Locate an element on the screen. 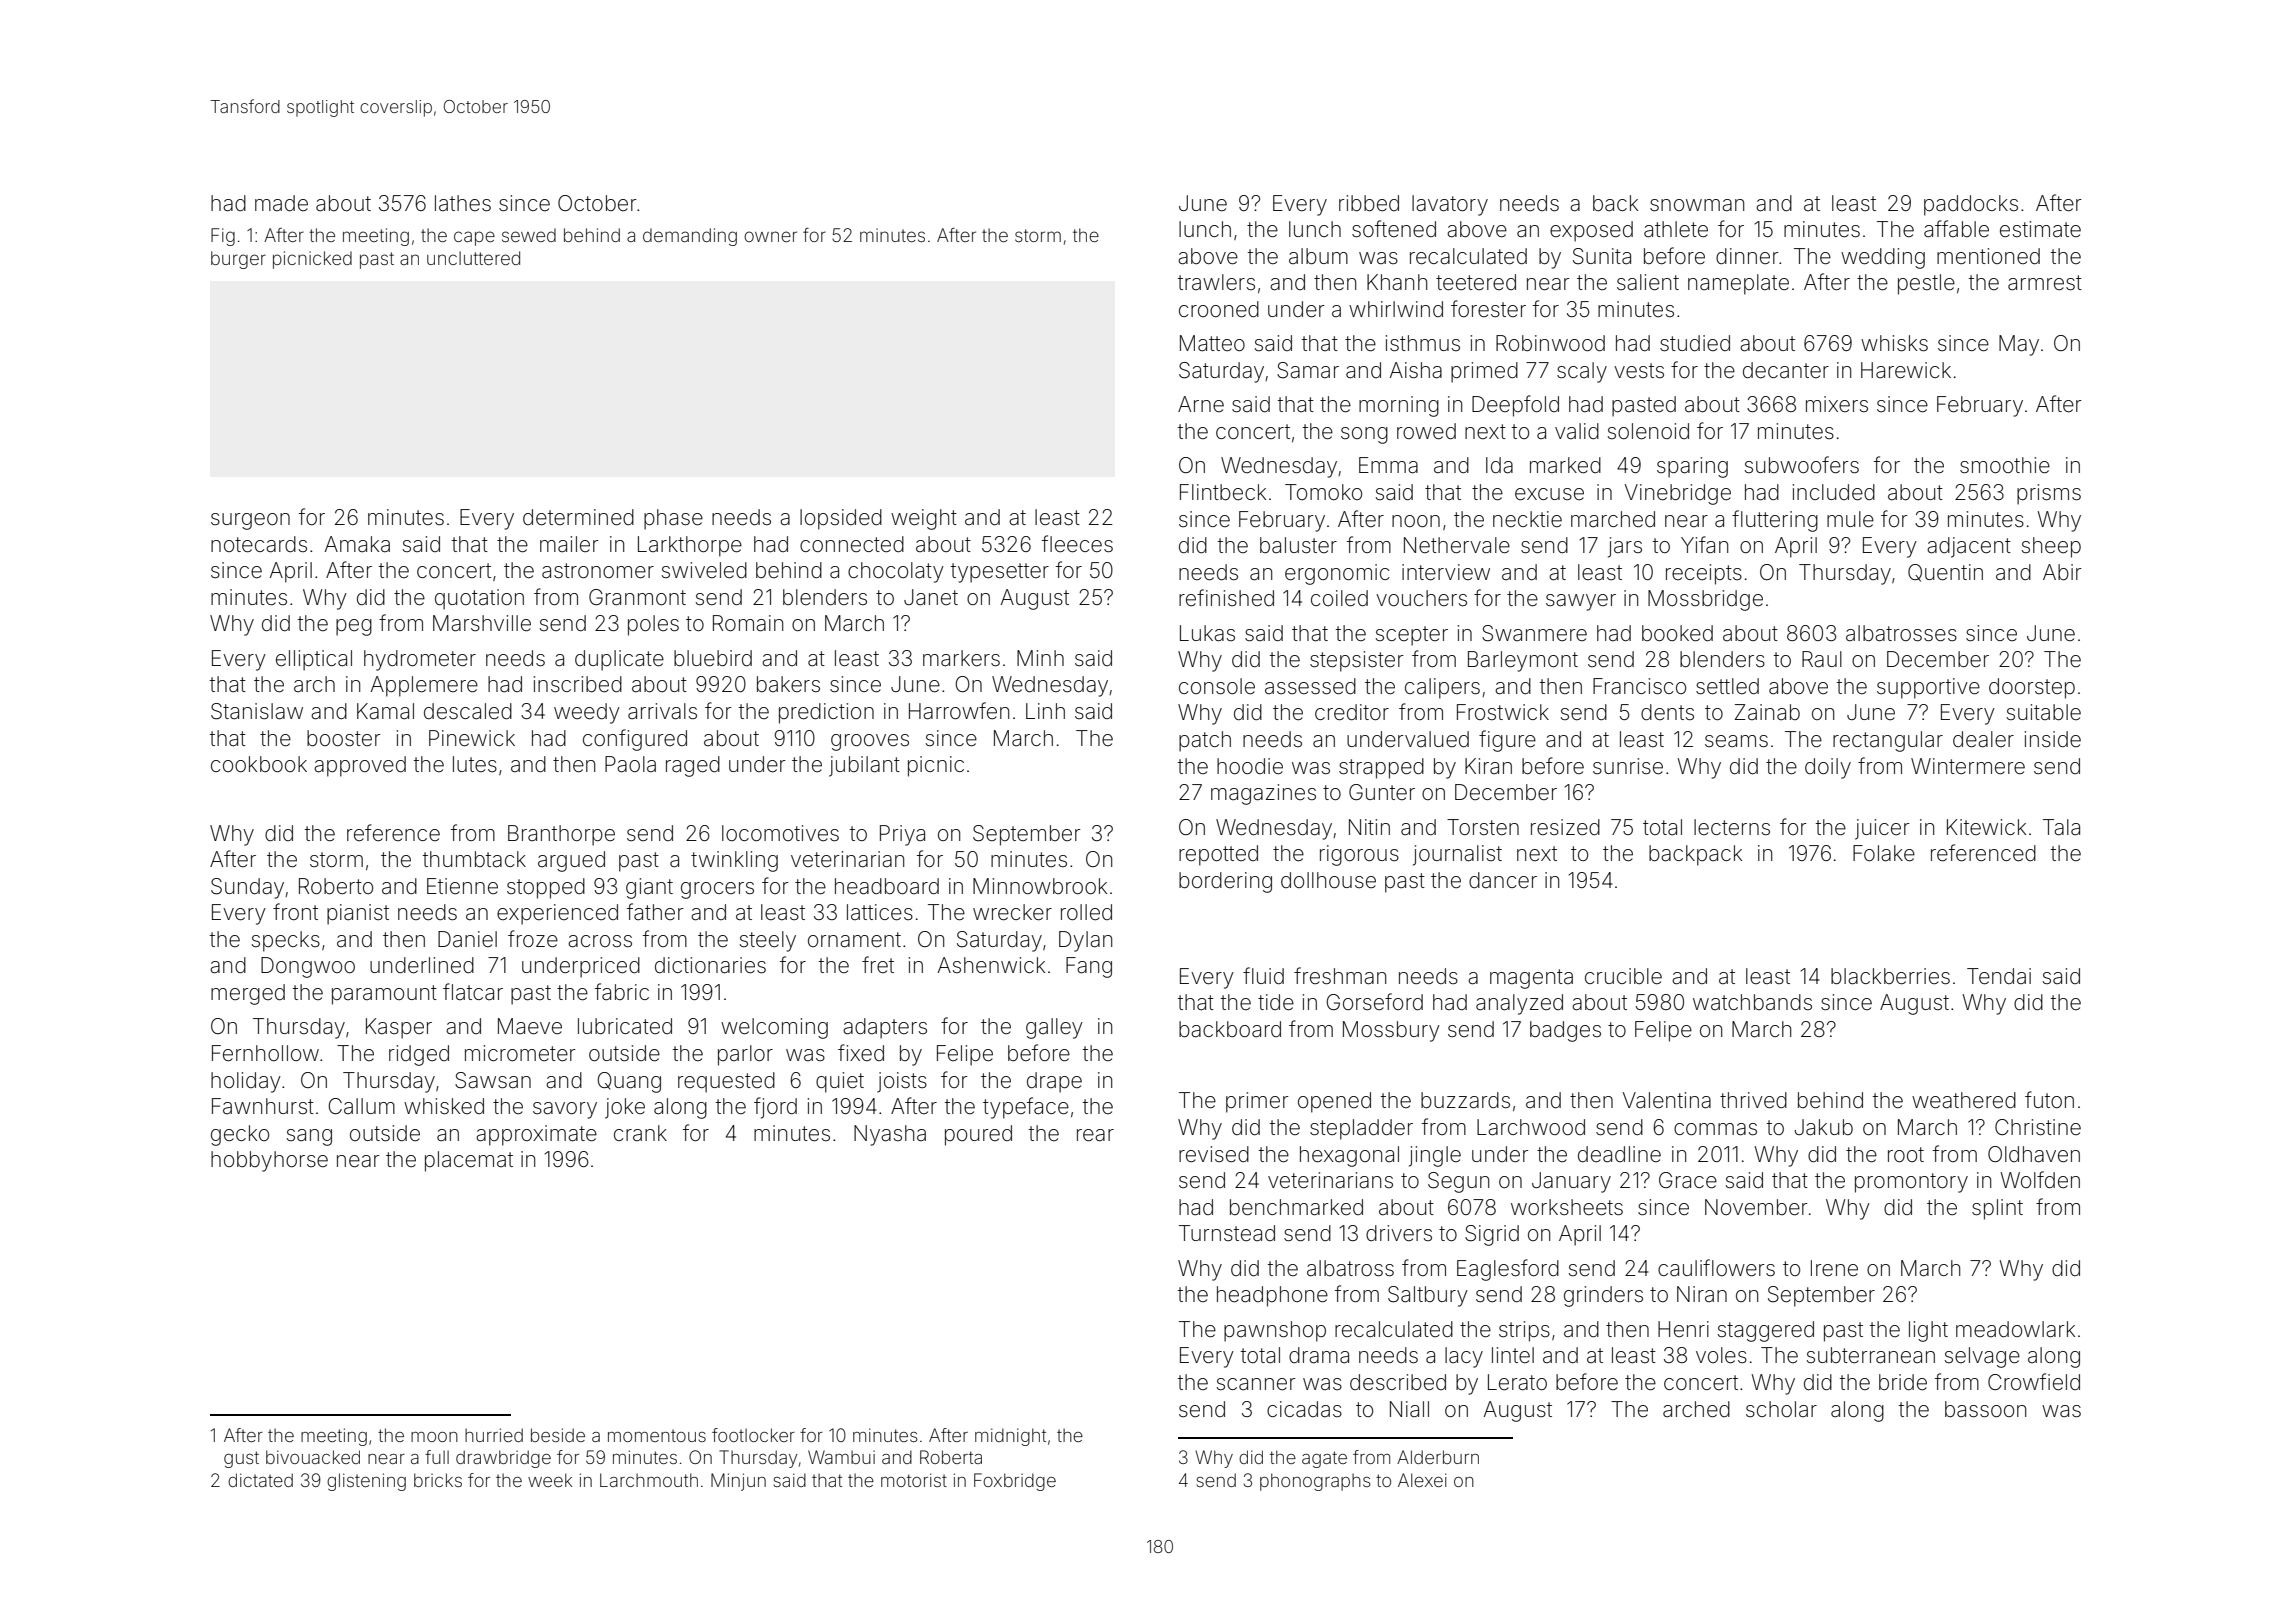 Image resolution: width=2292 pixels, height=1620 pixels. ribbed is located at coordinates (1369, 203).
